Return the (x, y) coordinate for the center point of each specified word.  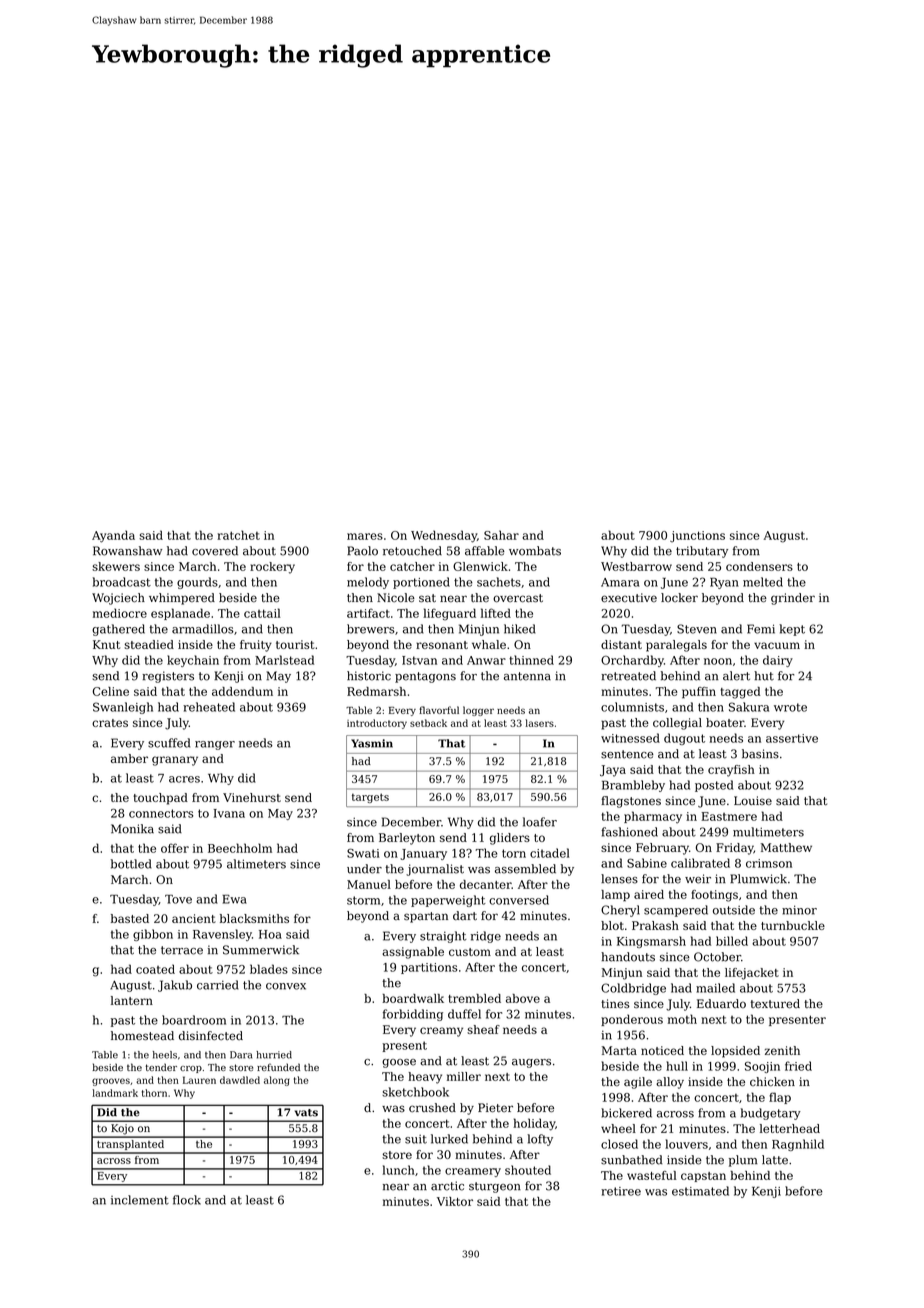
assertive (792, 738)
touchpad (160, 799)
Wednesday (444, 536)
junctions (697, 536)
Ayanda (113, 536)
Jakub (175, 986)
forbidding (413, 1015)
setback (428, 723)
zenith (782, 1050)
